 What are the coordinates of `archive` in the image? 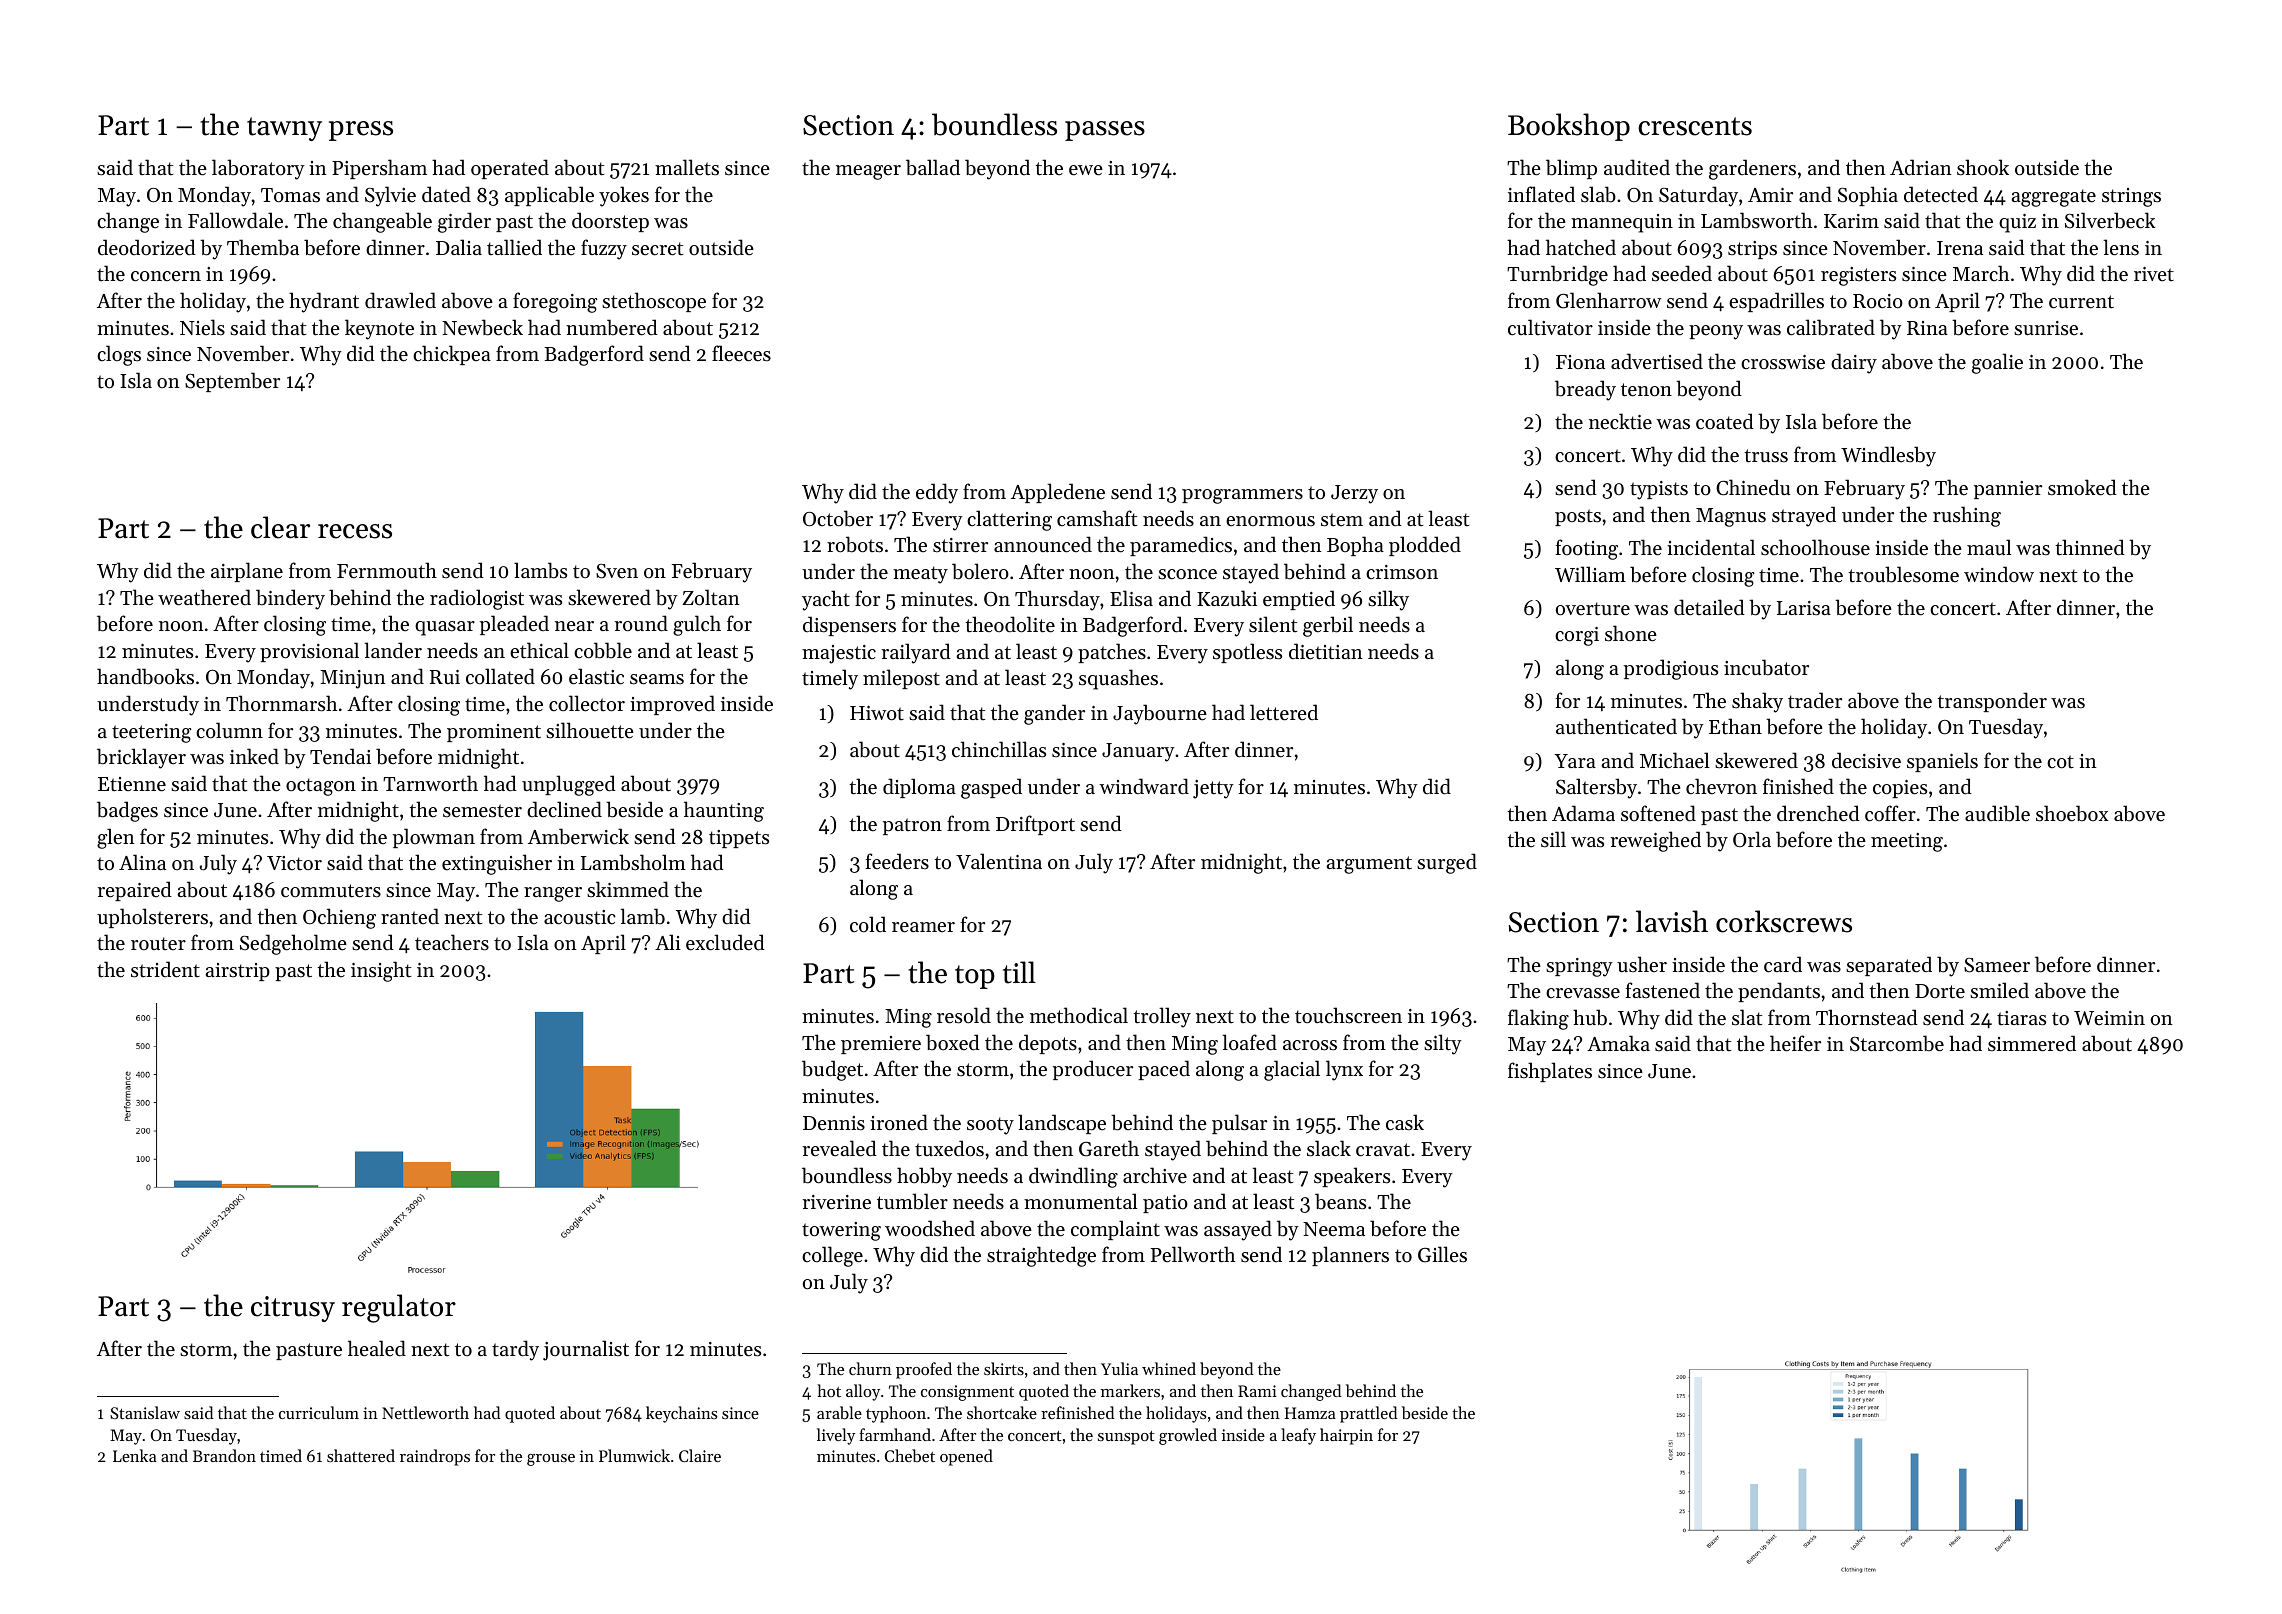 It's located at (1155, 1175).
